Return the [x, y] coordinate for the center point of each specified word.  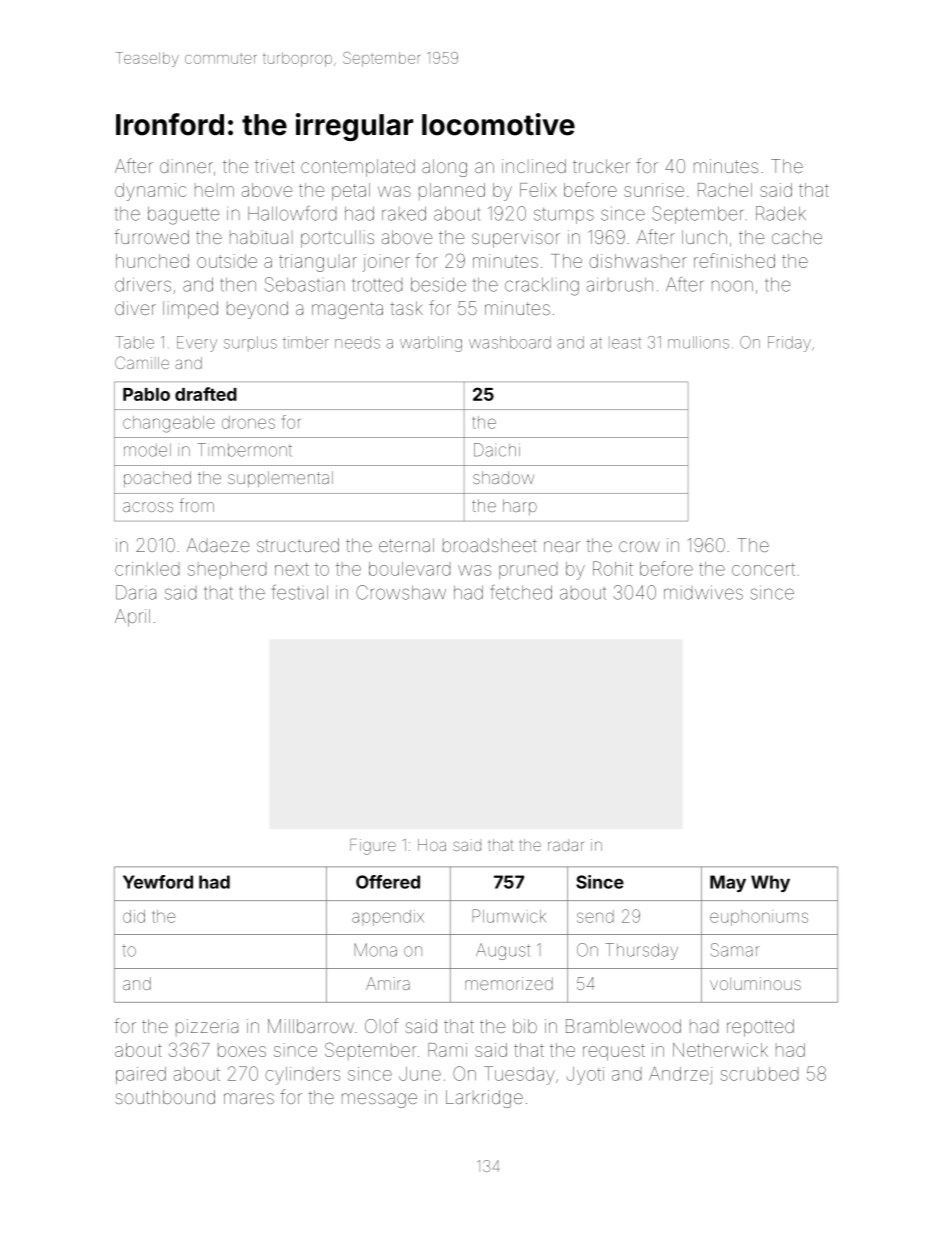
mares [249, 1098]
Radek [781, 213]
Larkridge [484, 1099]
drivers [143, 284]
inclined [534, 166]
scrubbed [759, 1074]
